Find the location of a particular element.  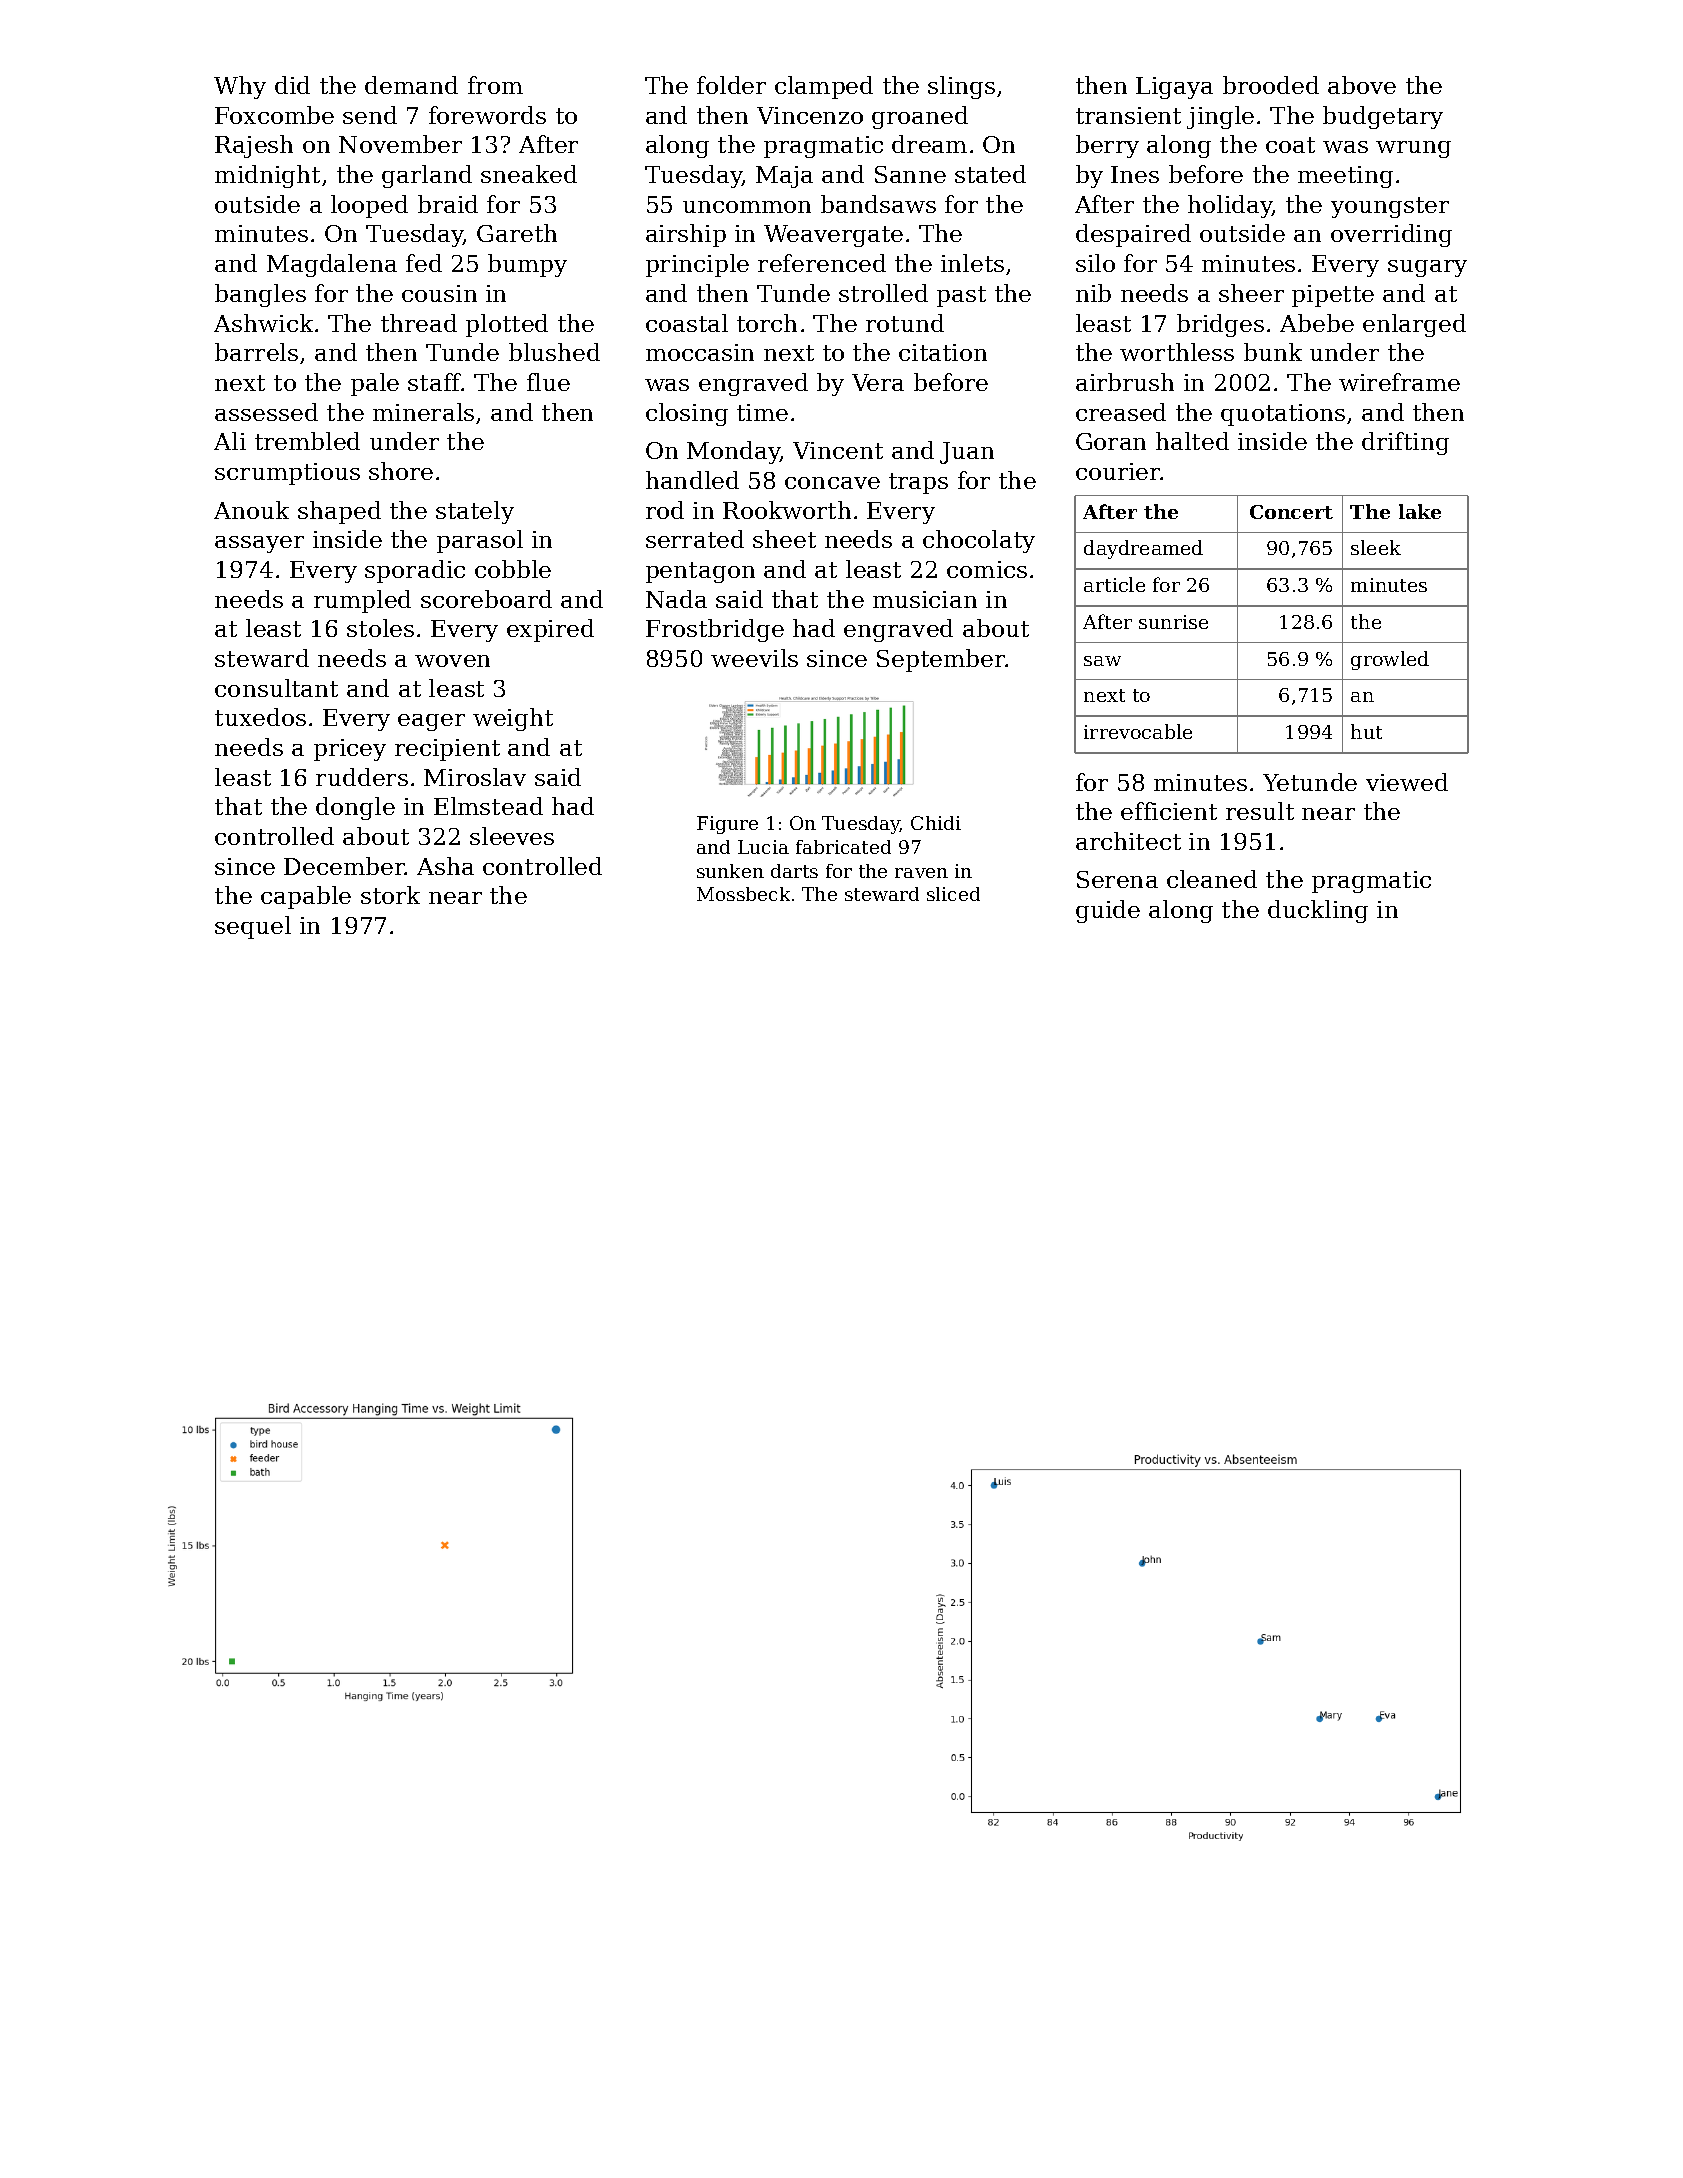

halted is located at coordinates (1192, 441).
